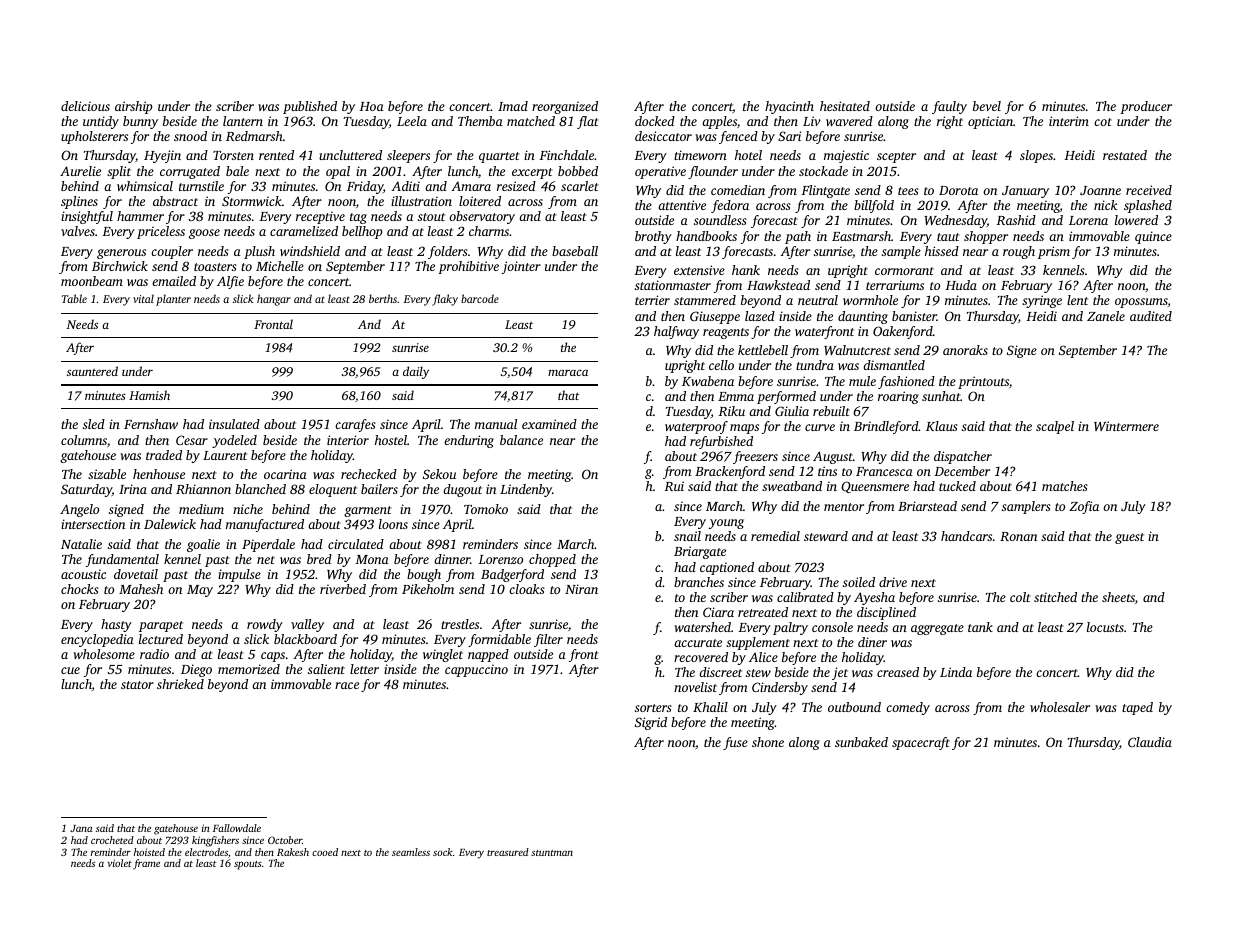 The height and width of the page is (952, 1233). What do you see at coordinates (987, 106) in the page?
I see `bevel` at bounding box center [987, 106].
